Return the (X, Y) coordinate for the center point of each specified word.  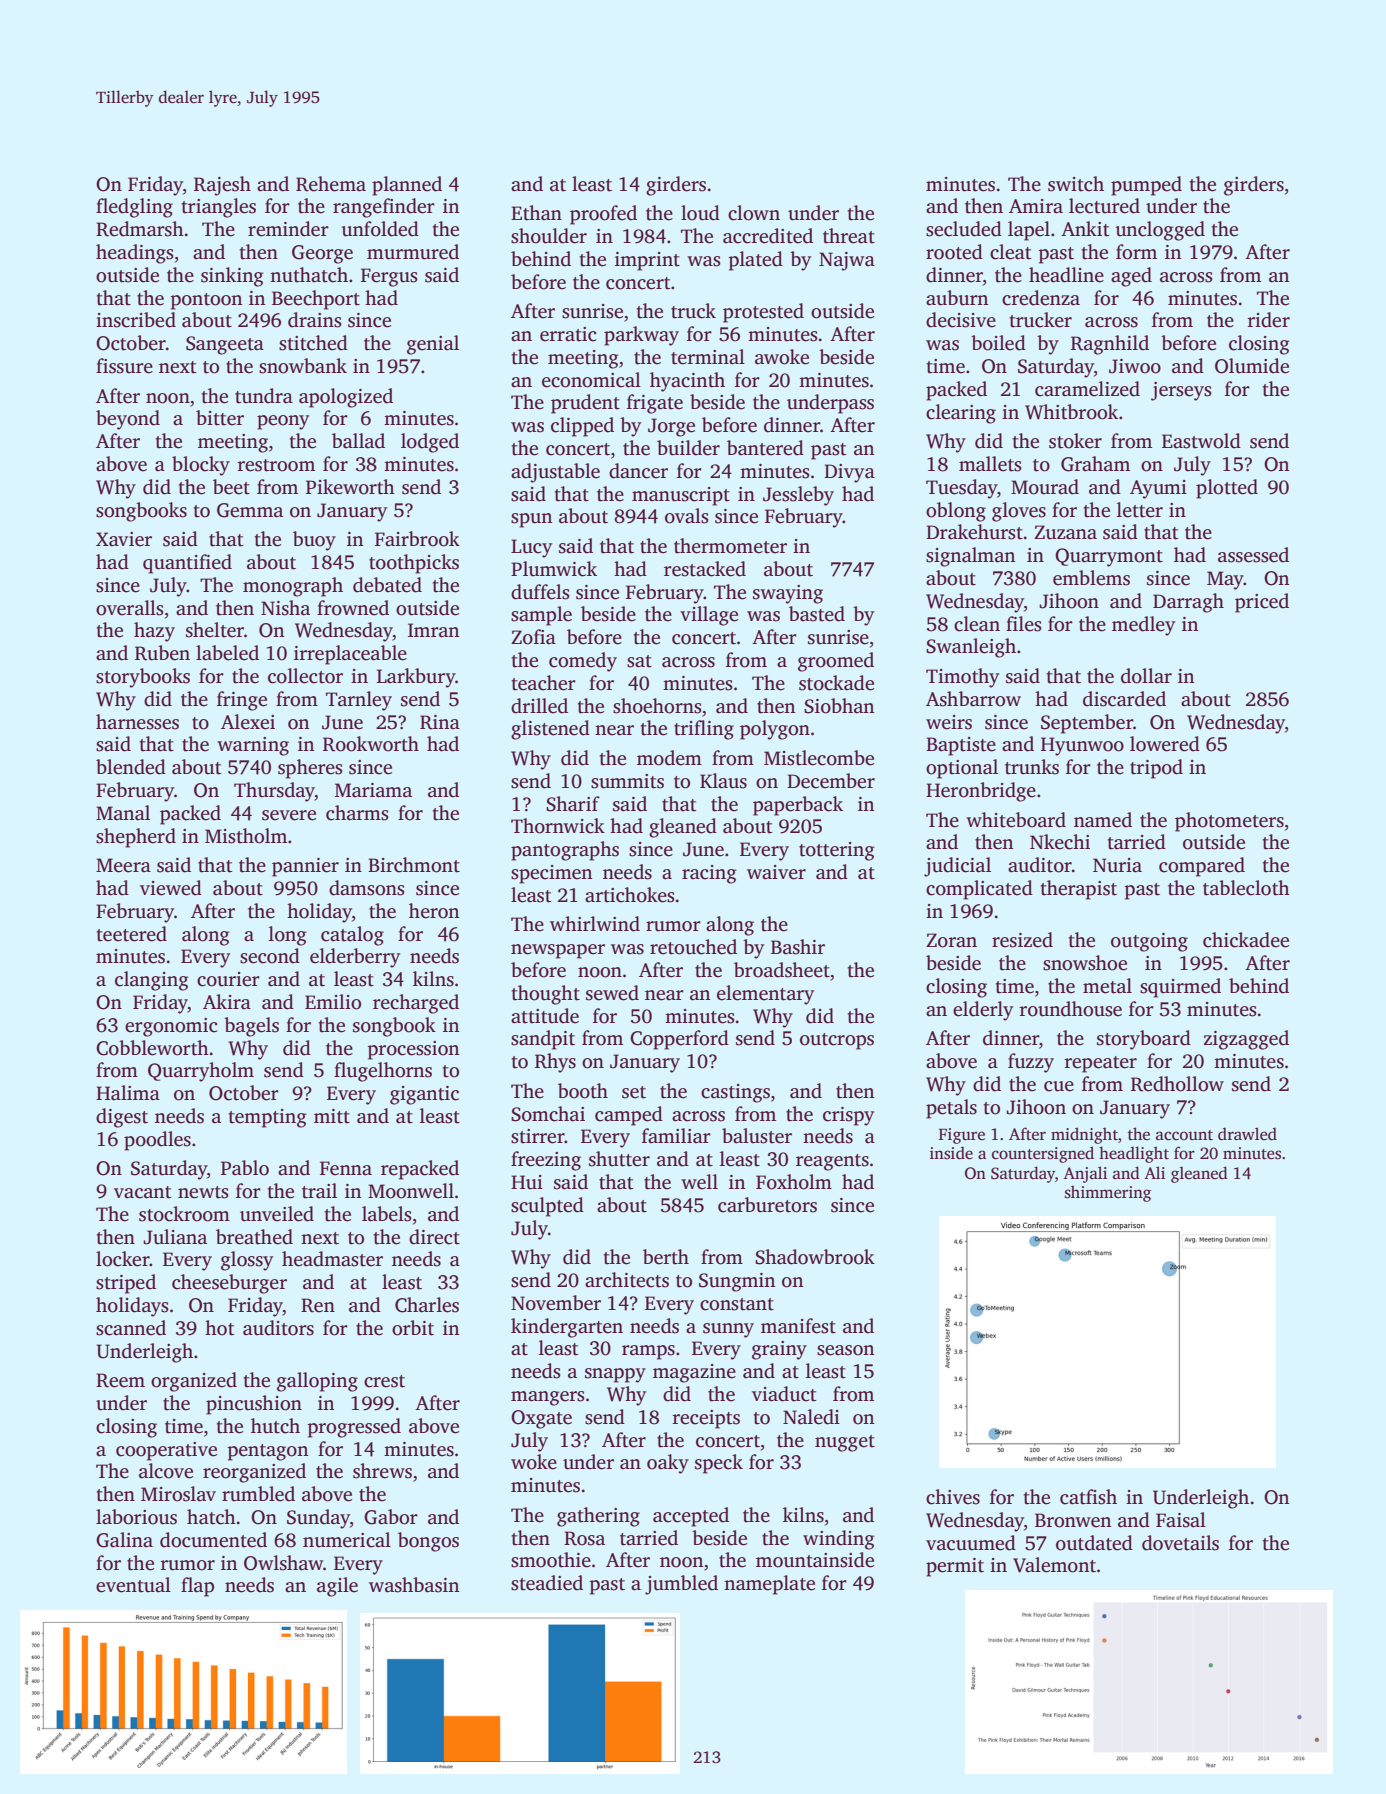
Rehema (331, 184)
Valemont (1054, 1565)
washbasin (414, 1585)
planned (407, 186)
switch (1076, 184)
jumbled (681, 1585)
